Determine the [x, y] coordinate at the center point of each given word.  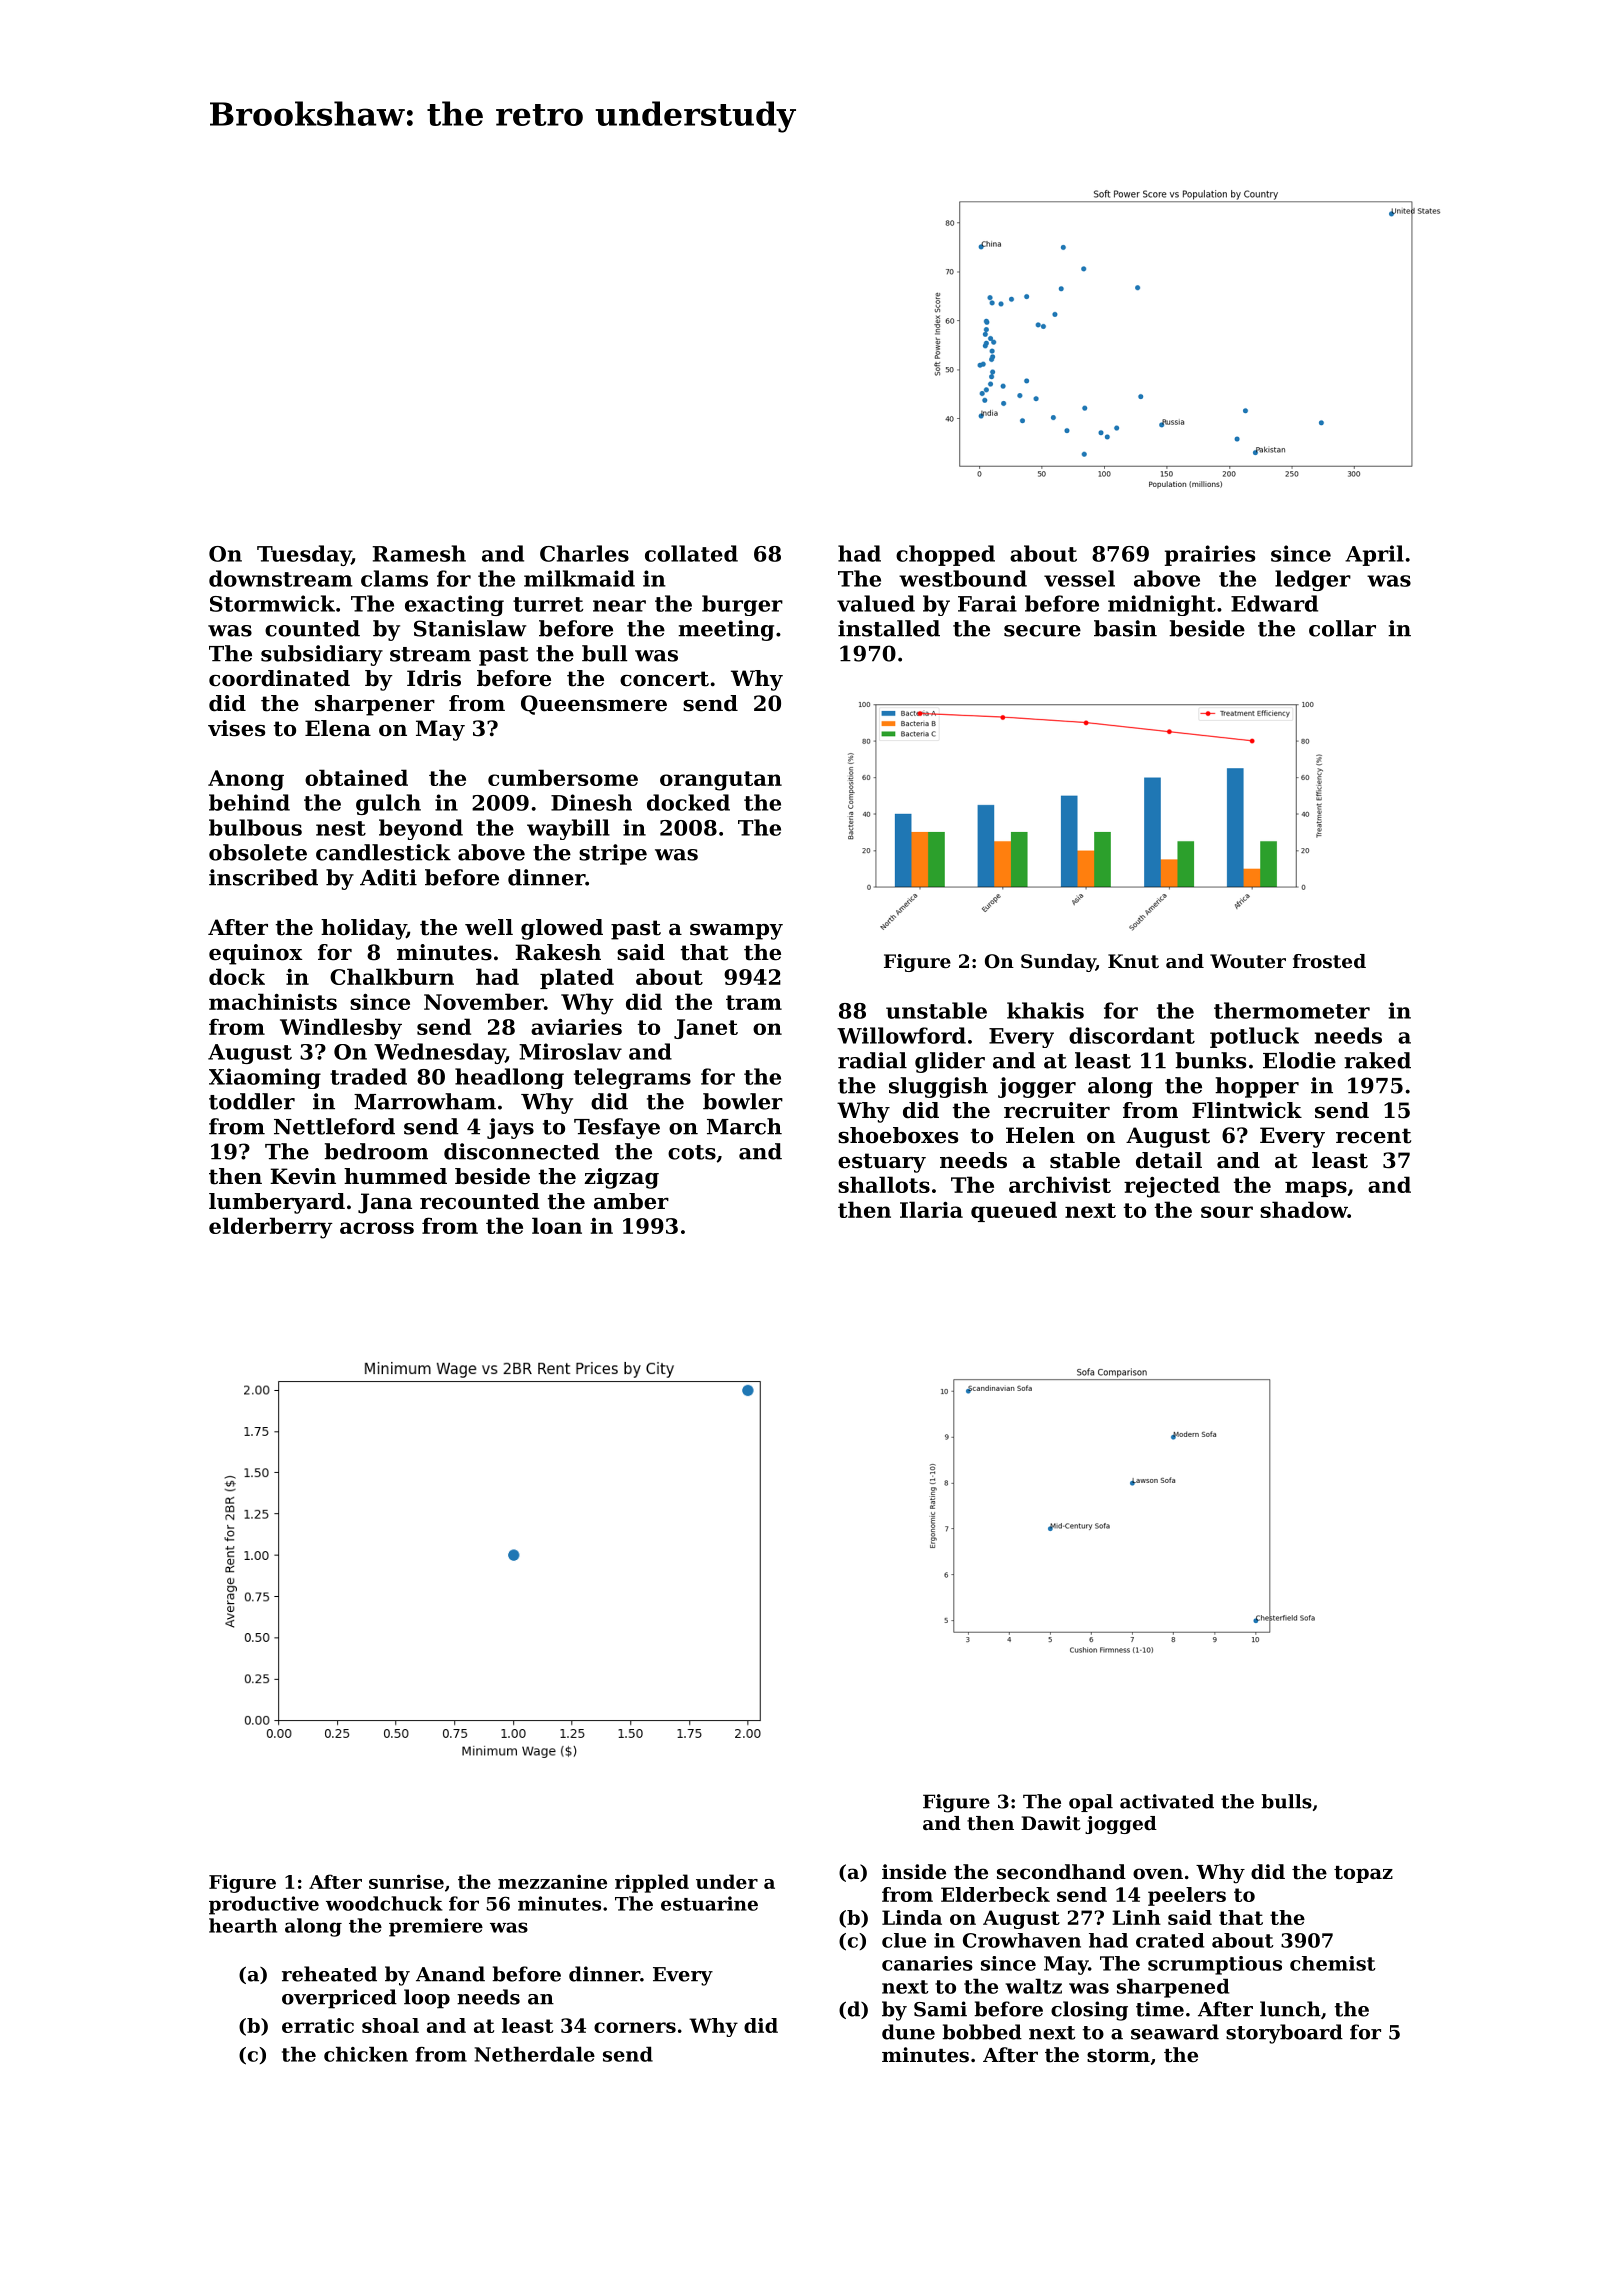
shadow [1304, 1209]
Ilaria [931, 1209]
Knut [1133, 961]
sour [1227, 1212]
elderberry [271, 1228]
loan [557, 1225]
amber [631, 1201]
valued [876, 603]
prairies [1210, 555]
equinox [255, 954]
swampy [736, 932]
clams [394, 578]
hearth [243, 1925]
